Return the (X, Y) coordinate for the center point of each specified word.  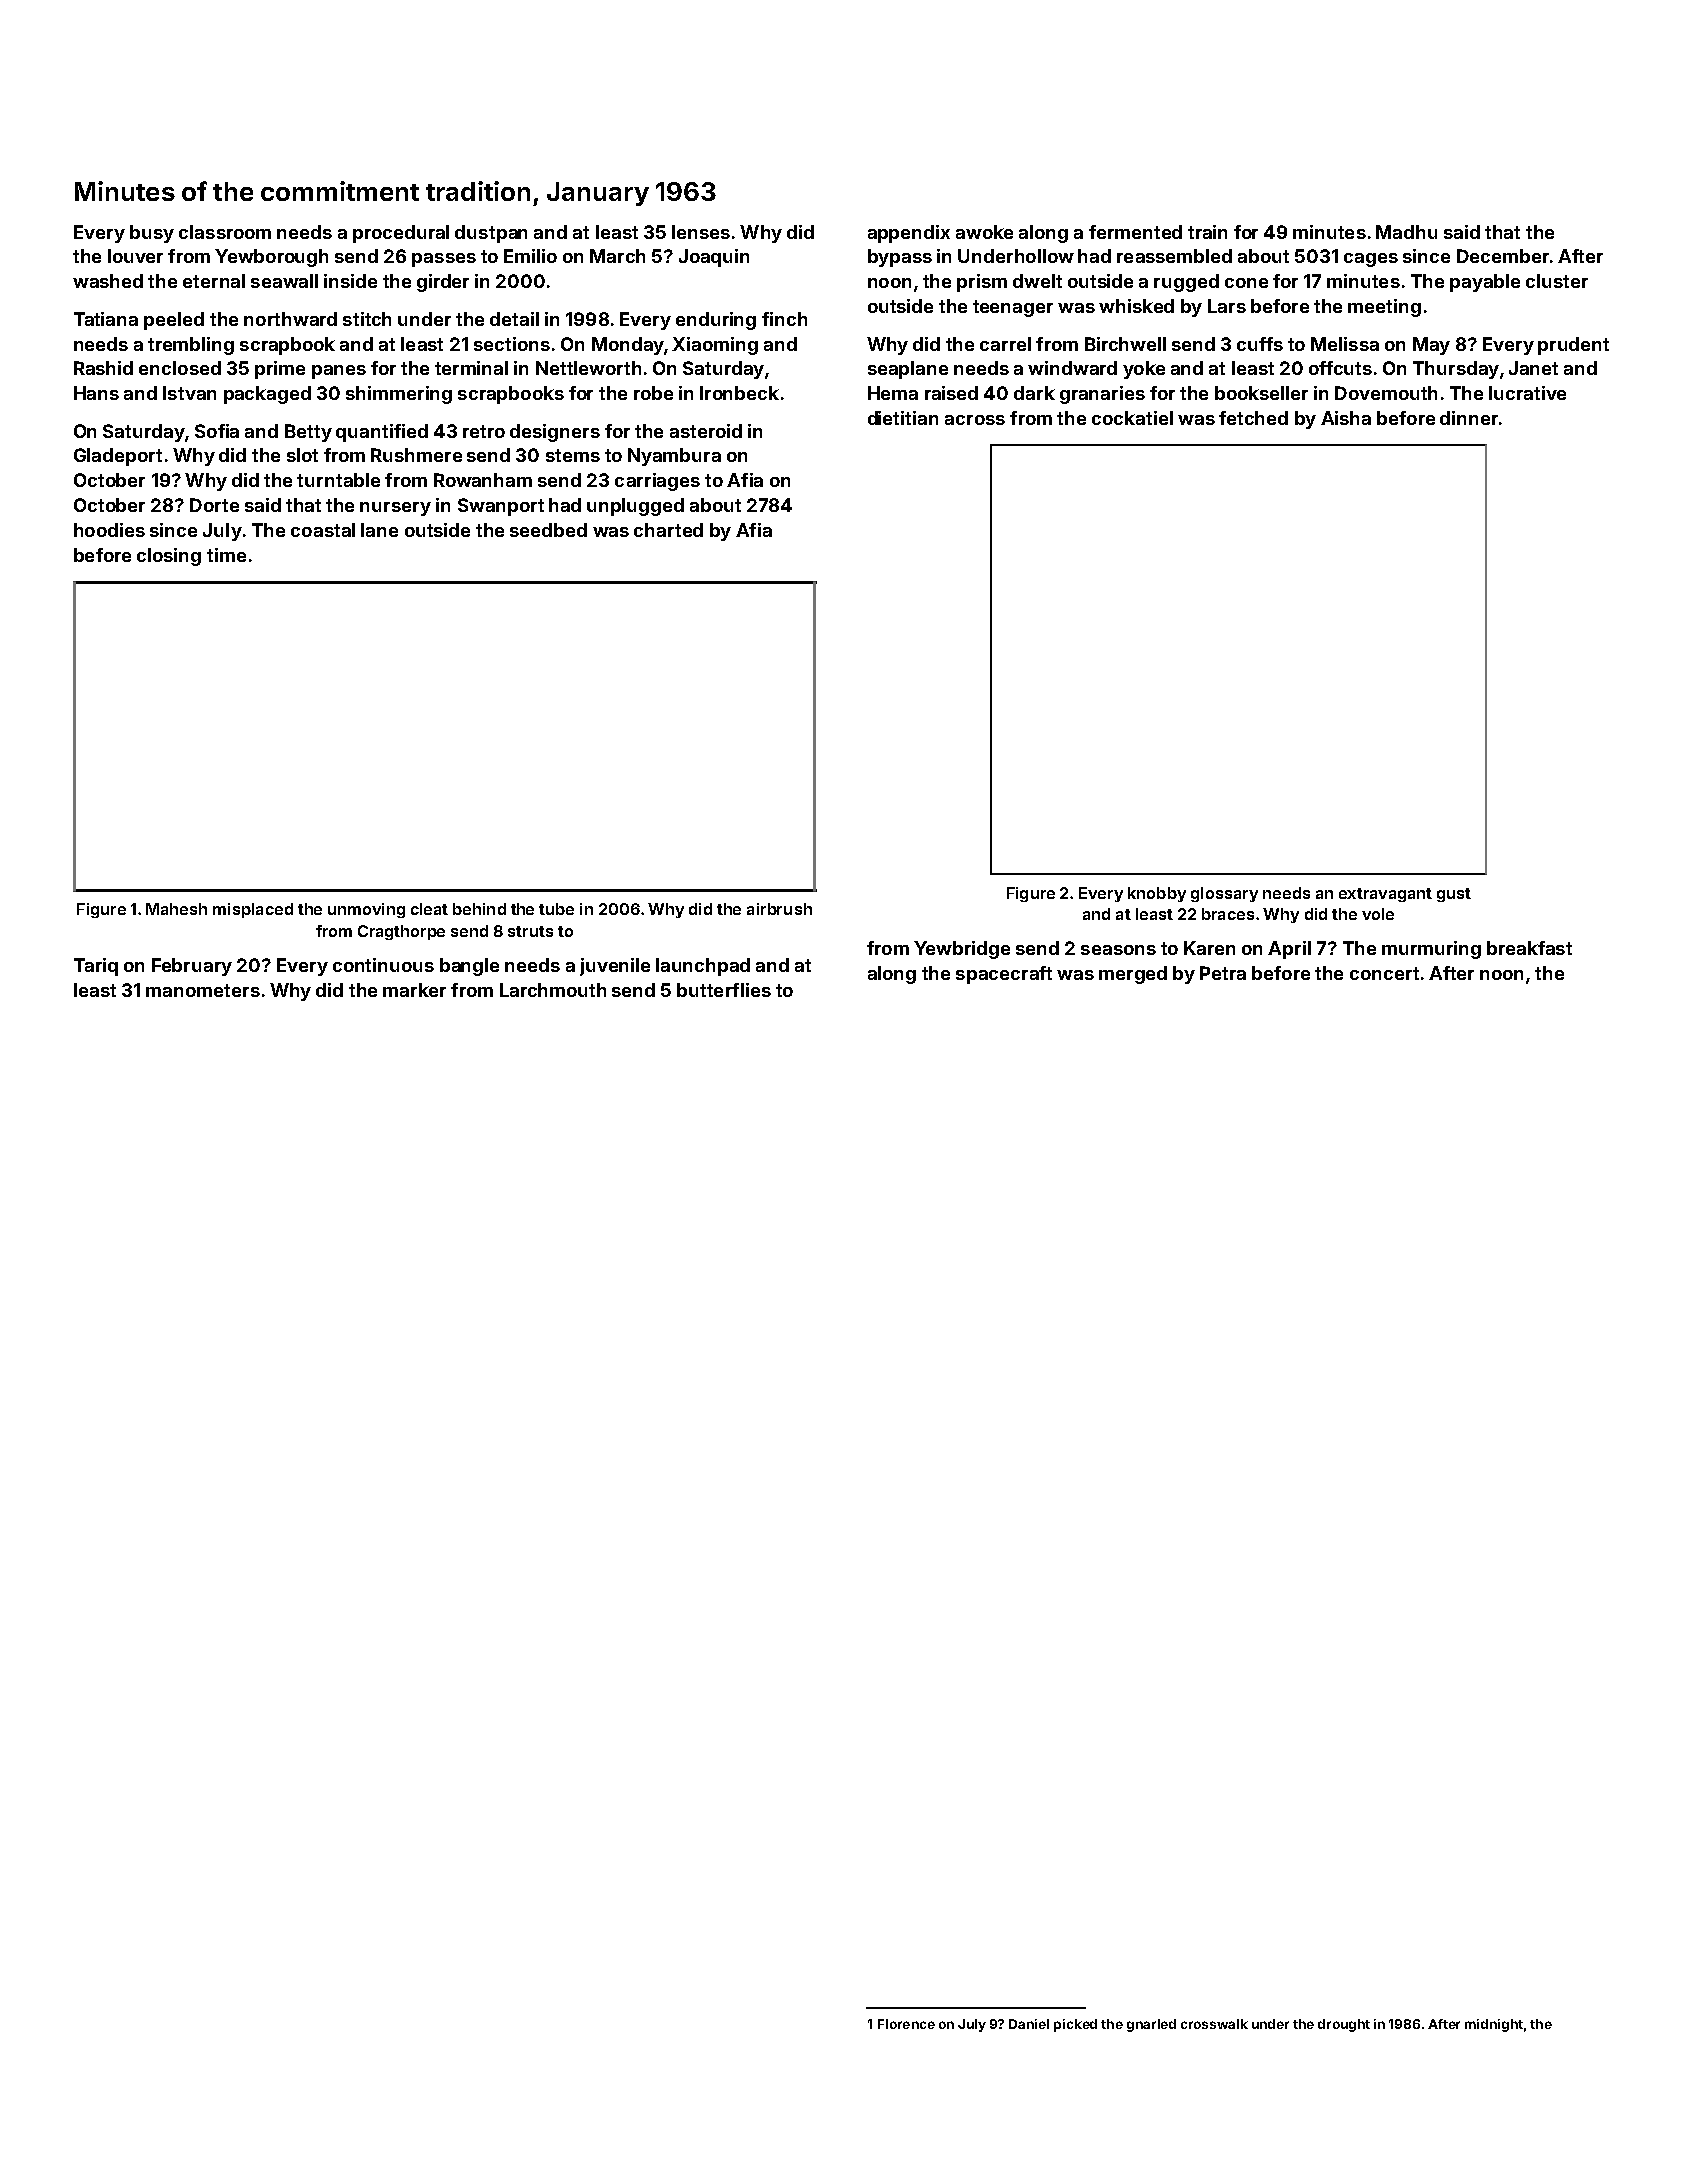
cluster (1557, 281)
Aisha (1346, 418)
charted (668, 530)
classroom (225, 232)
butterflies (724, 990)
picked (1075, 2025)
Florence (906, 2024)
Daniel (1029, 2024)
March (617, 256)
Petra (1223, 973)
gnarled (1151, 2025)
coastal (323, 530)
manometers (203, 990)
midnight (1494, 2025)
